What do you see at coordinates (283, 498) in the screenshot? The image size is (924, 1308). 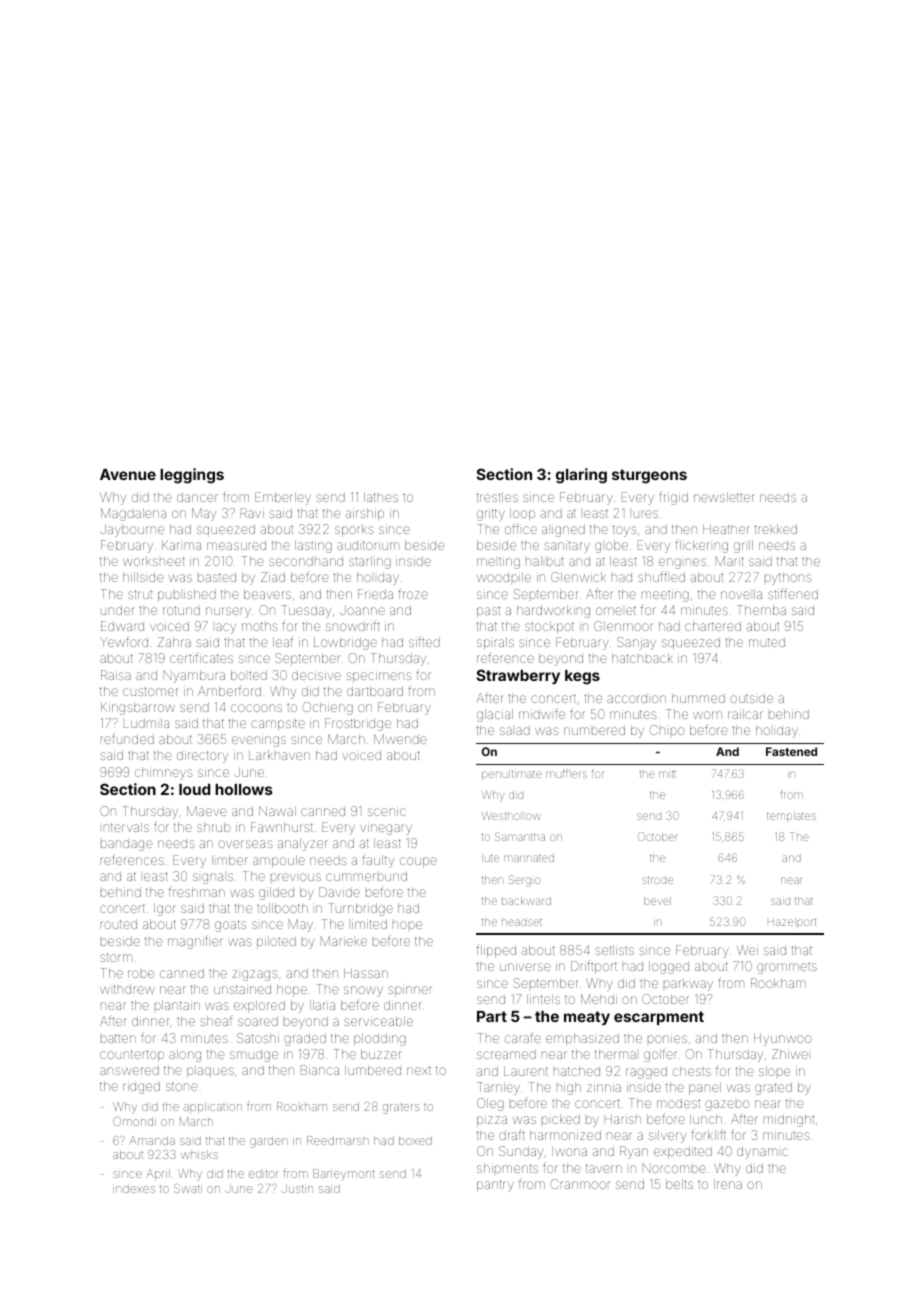 I see `Emberley` at bounding box center [283, 498].
